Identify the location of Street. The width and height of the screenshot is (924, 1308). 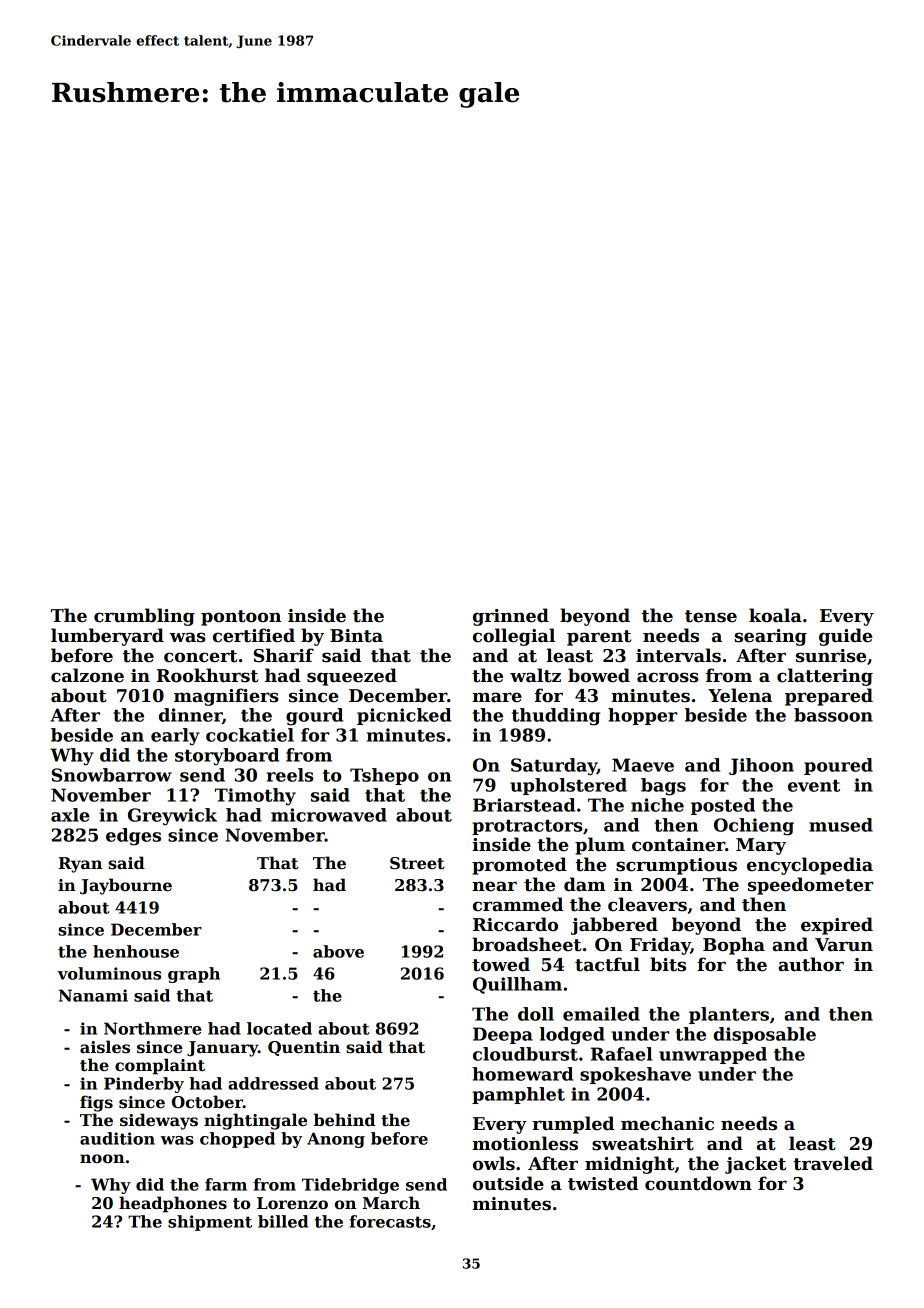
(417, 863).
